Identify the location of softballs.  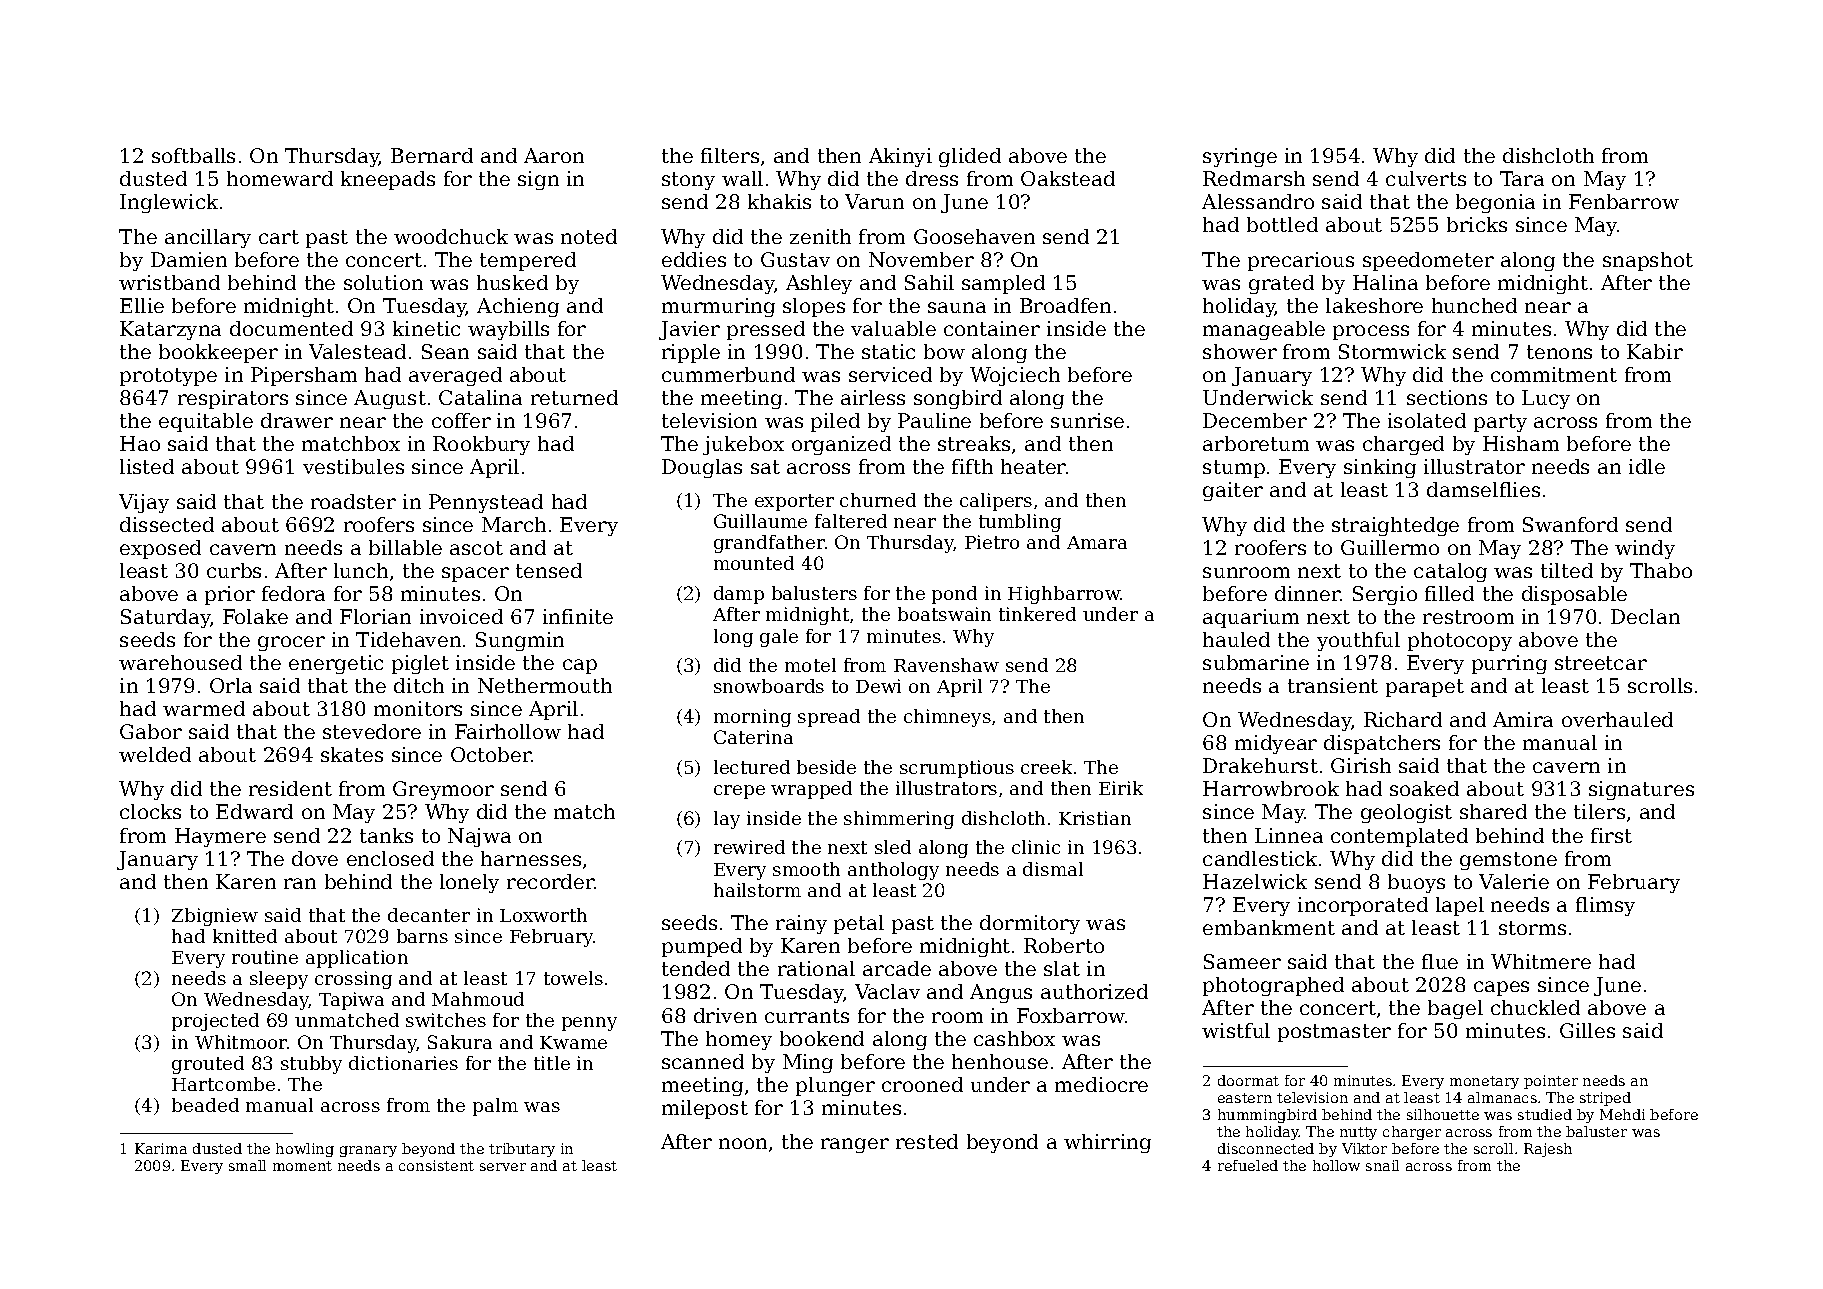
(193, 155).
